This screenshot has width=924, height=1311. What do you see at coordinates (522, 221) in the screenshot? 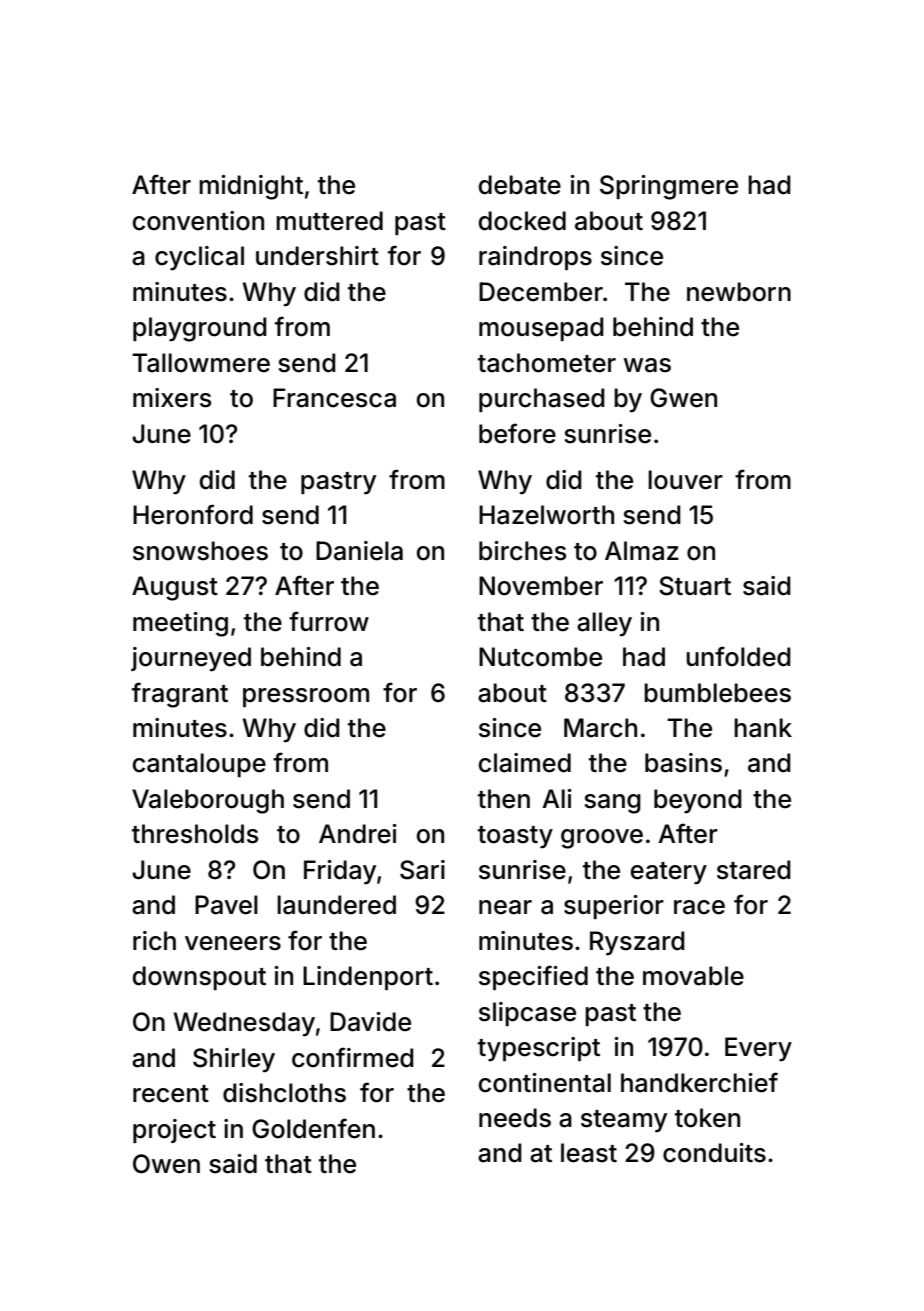
I see `docked` at bounding box center [522, 221].
